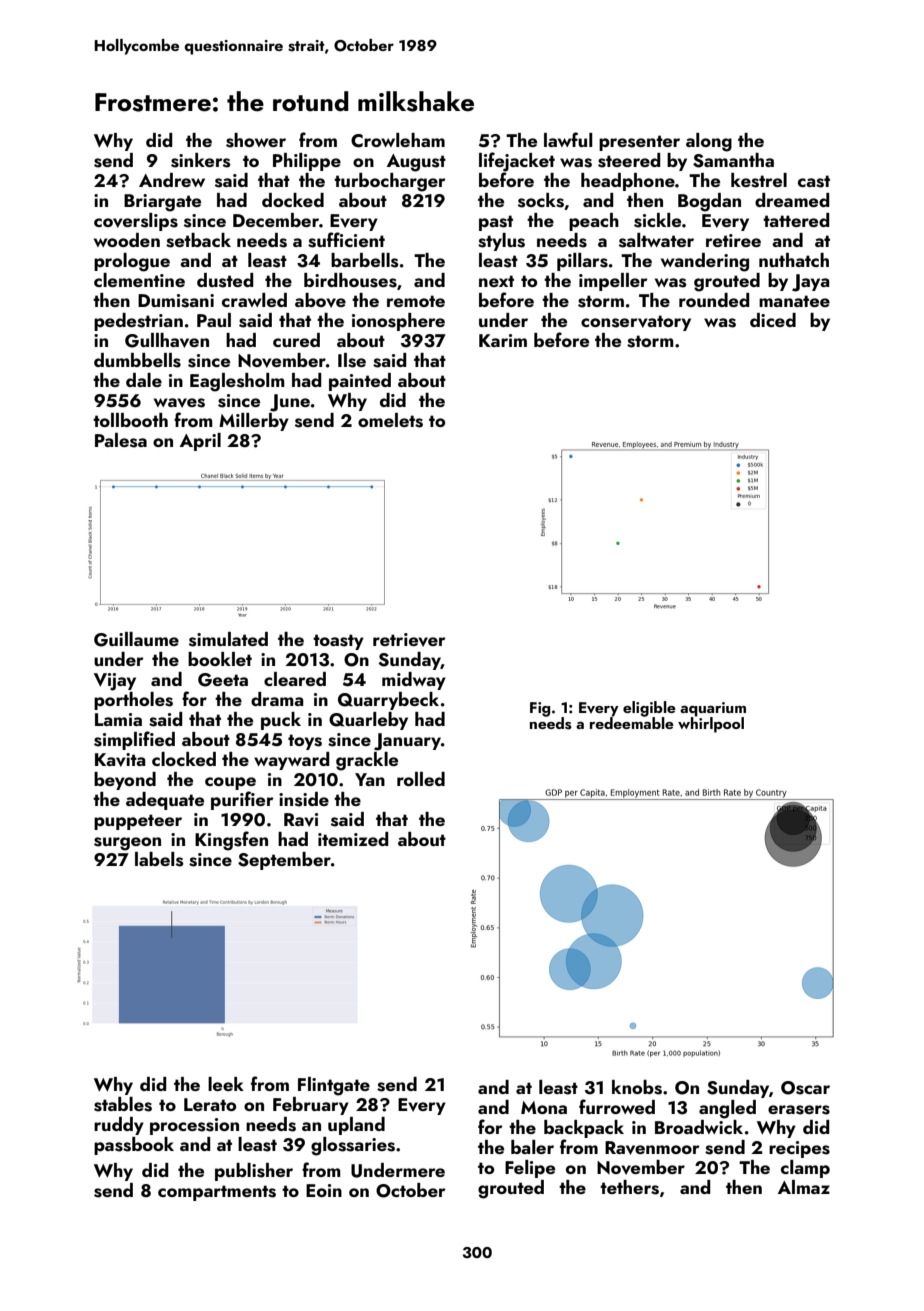 This screenshot has width=924, height=1311. Describe the element at coordinates (176, 301) in the screenshot. I see `Dumisani` at that location.
